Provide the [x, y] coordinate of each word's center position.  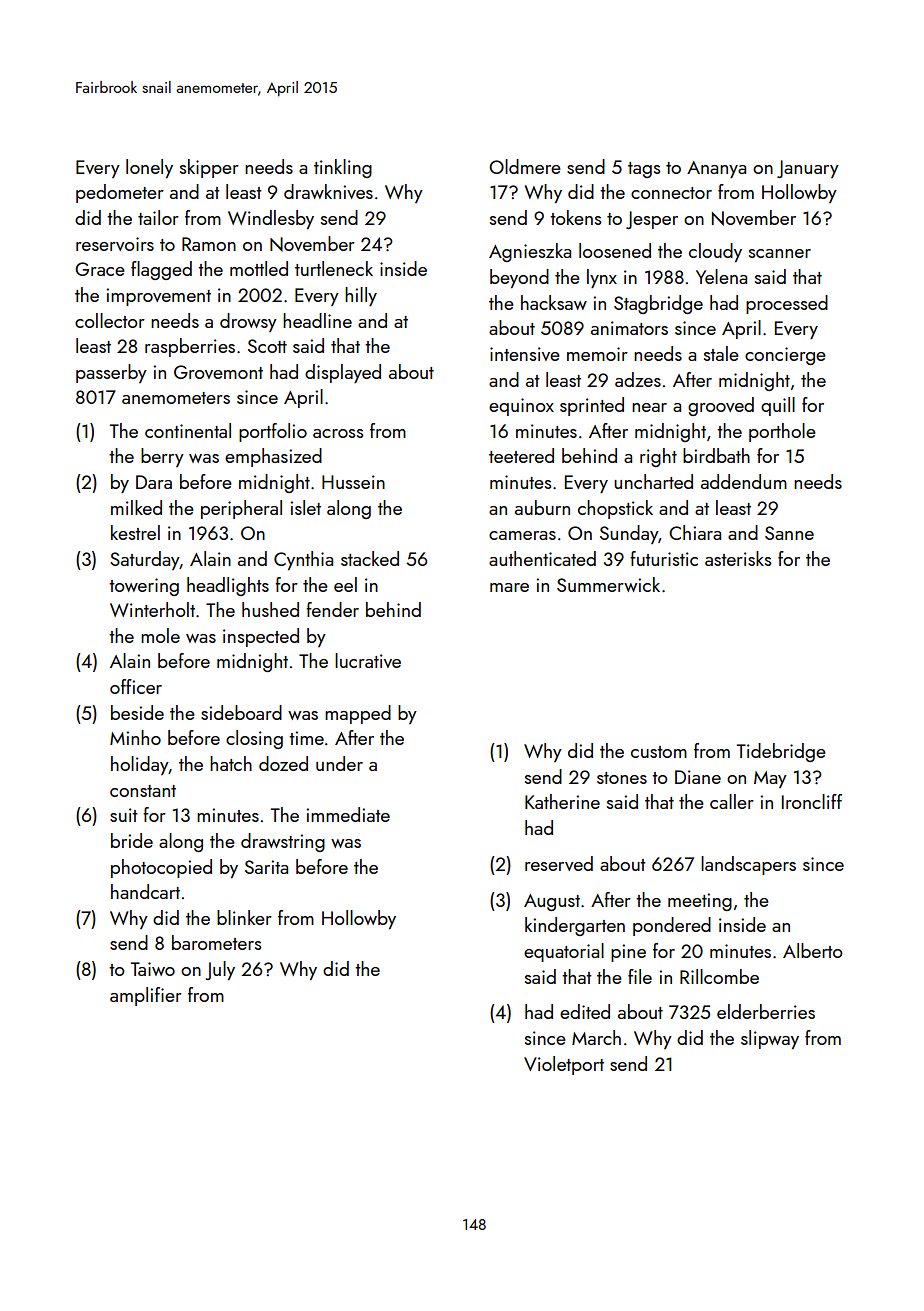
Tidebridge [781, 752]
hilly [361, 296]
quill [778, 406]
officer [136, 686]
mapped [358, 714]
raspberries [190, 347]
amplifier [146, 996]
